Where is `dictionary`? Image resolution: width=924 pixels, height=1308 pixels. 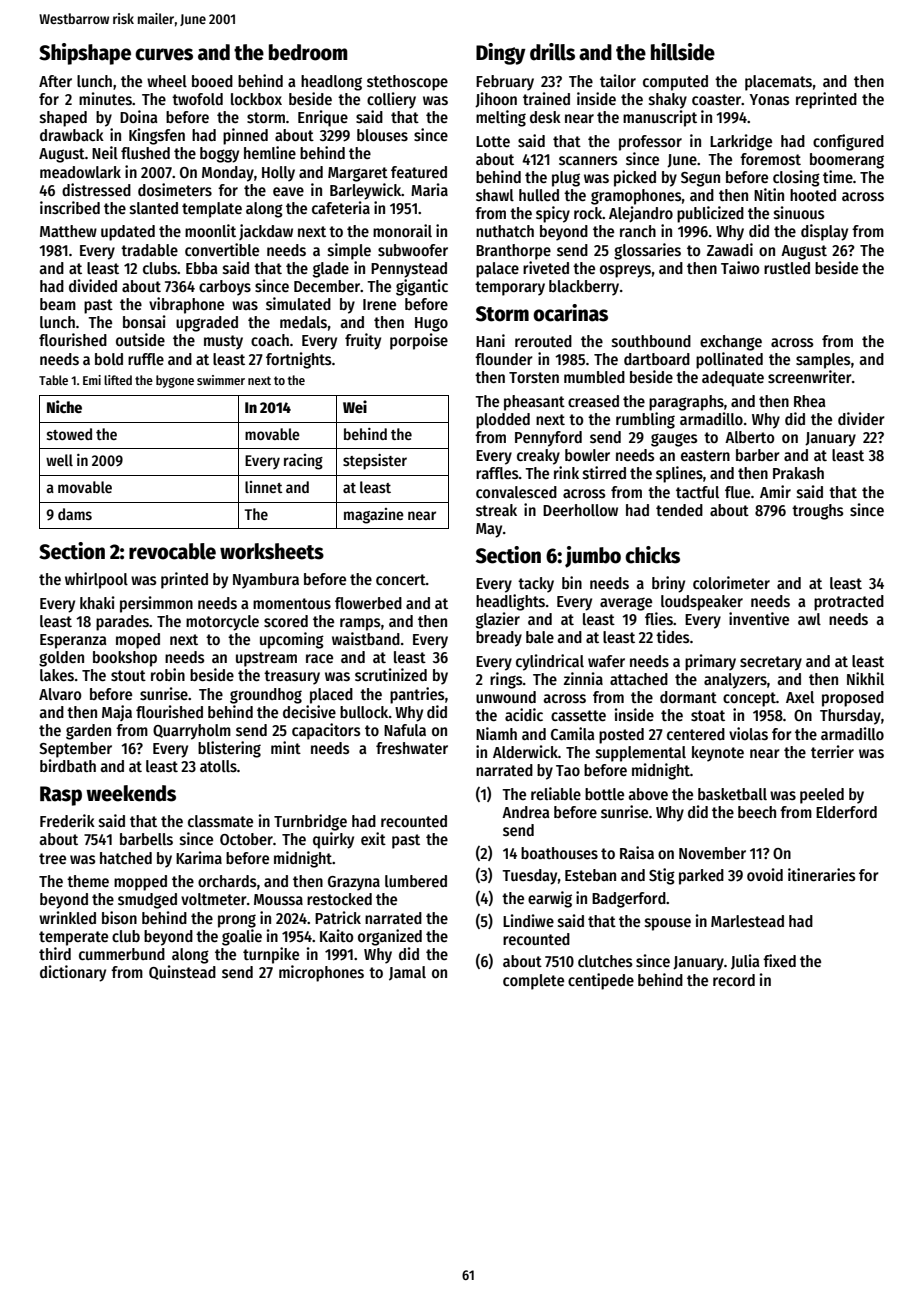 dictionary is located at coordinates (73, 973).
